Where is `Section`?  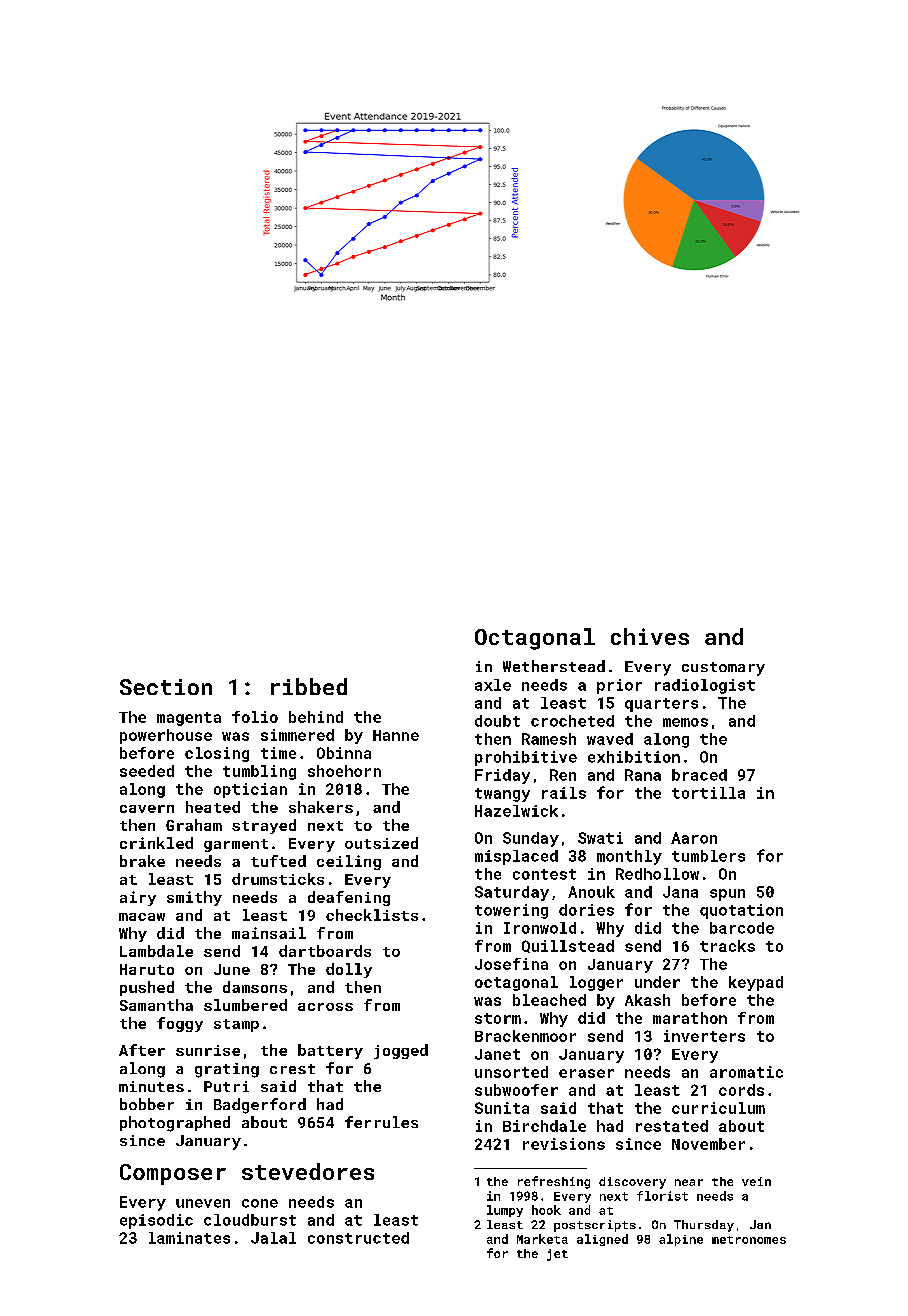 Section is located at coordinates (166, 687).
